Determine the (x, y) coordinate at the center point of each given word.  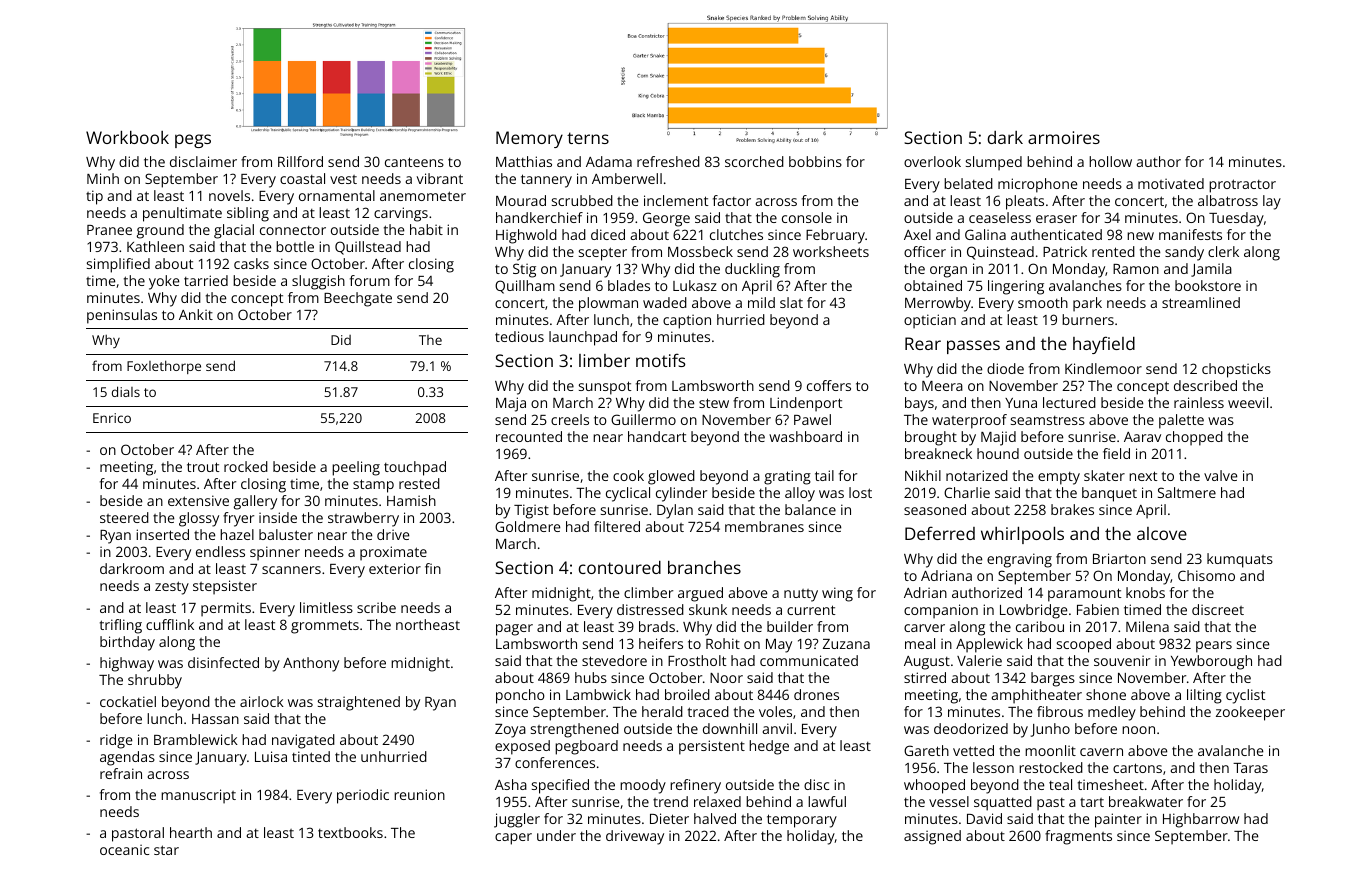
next (1143, 476)
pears (1214, 647)
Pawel (812, 419)
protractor (1242, 186)
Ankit (196, 314)
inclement (676, 200)
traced (708, 711)
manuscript (198, 796)
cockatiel (128, 701)
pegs (193, 141)
